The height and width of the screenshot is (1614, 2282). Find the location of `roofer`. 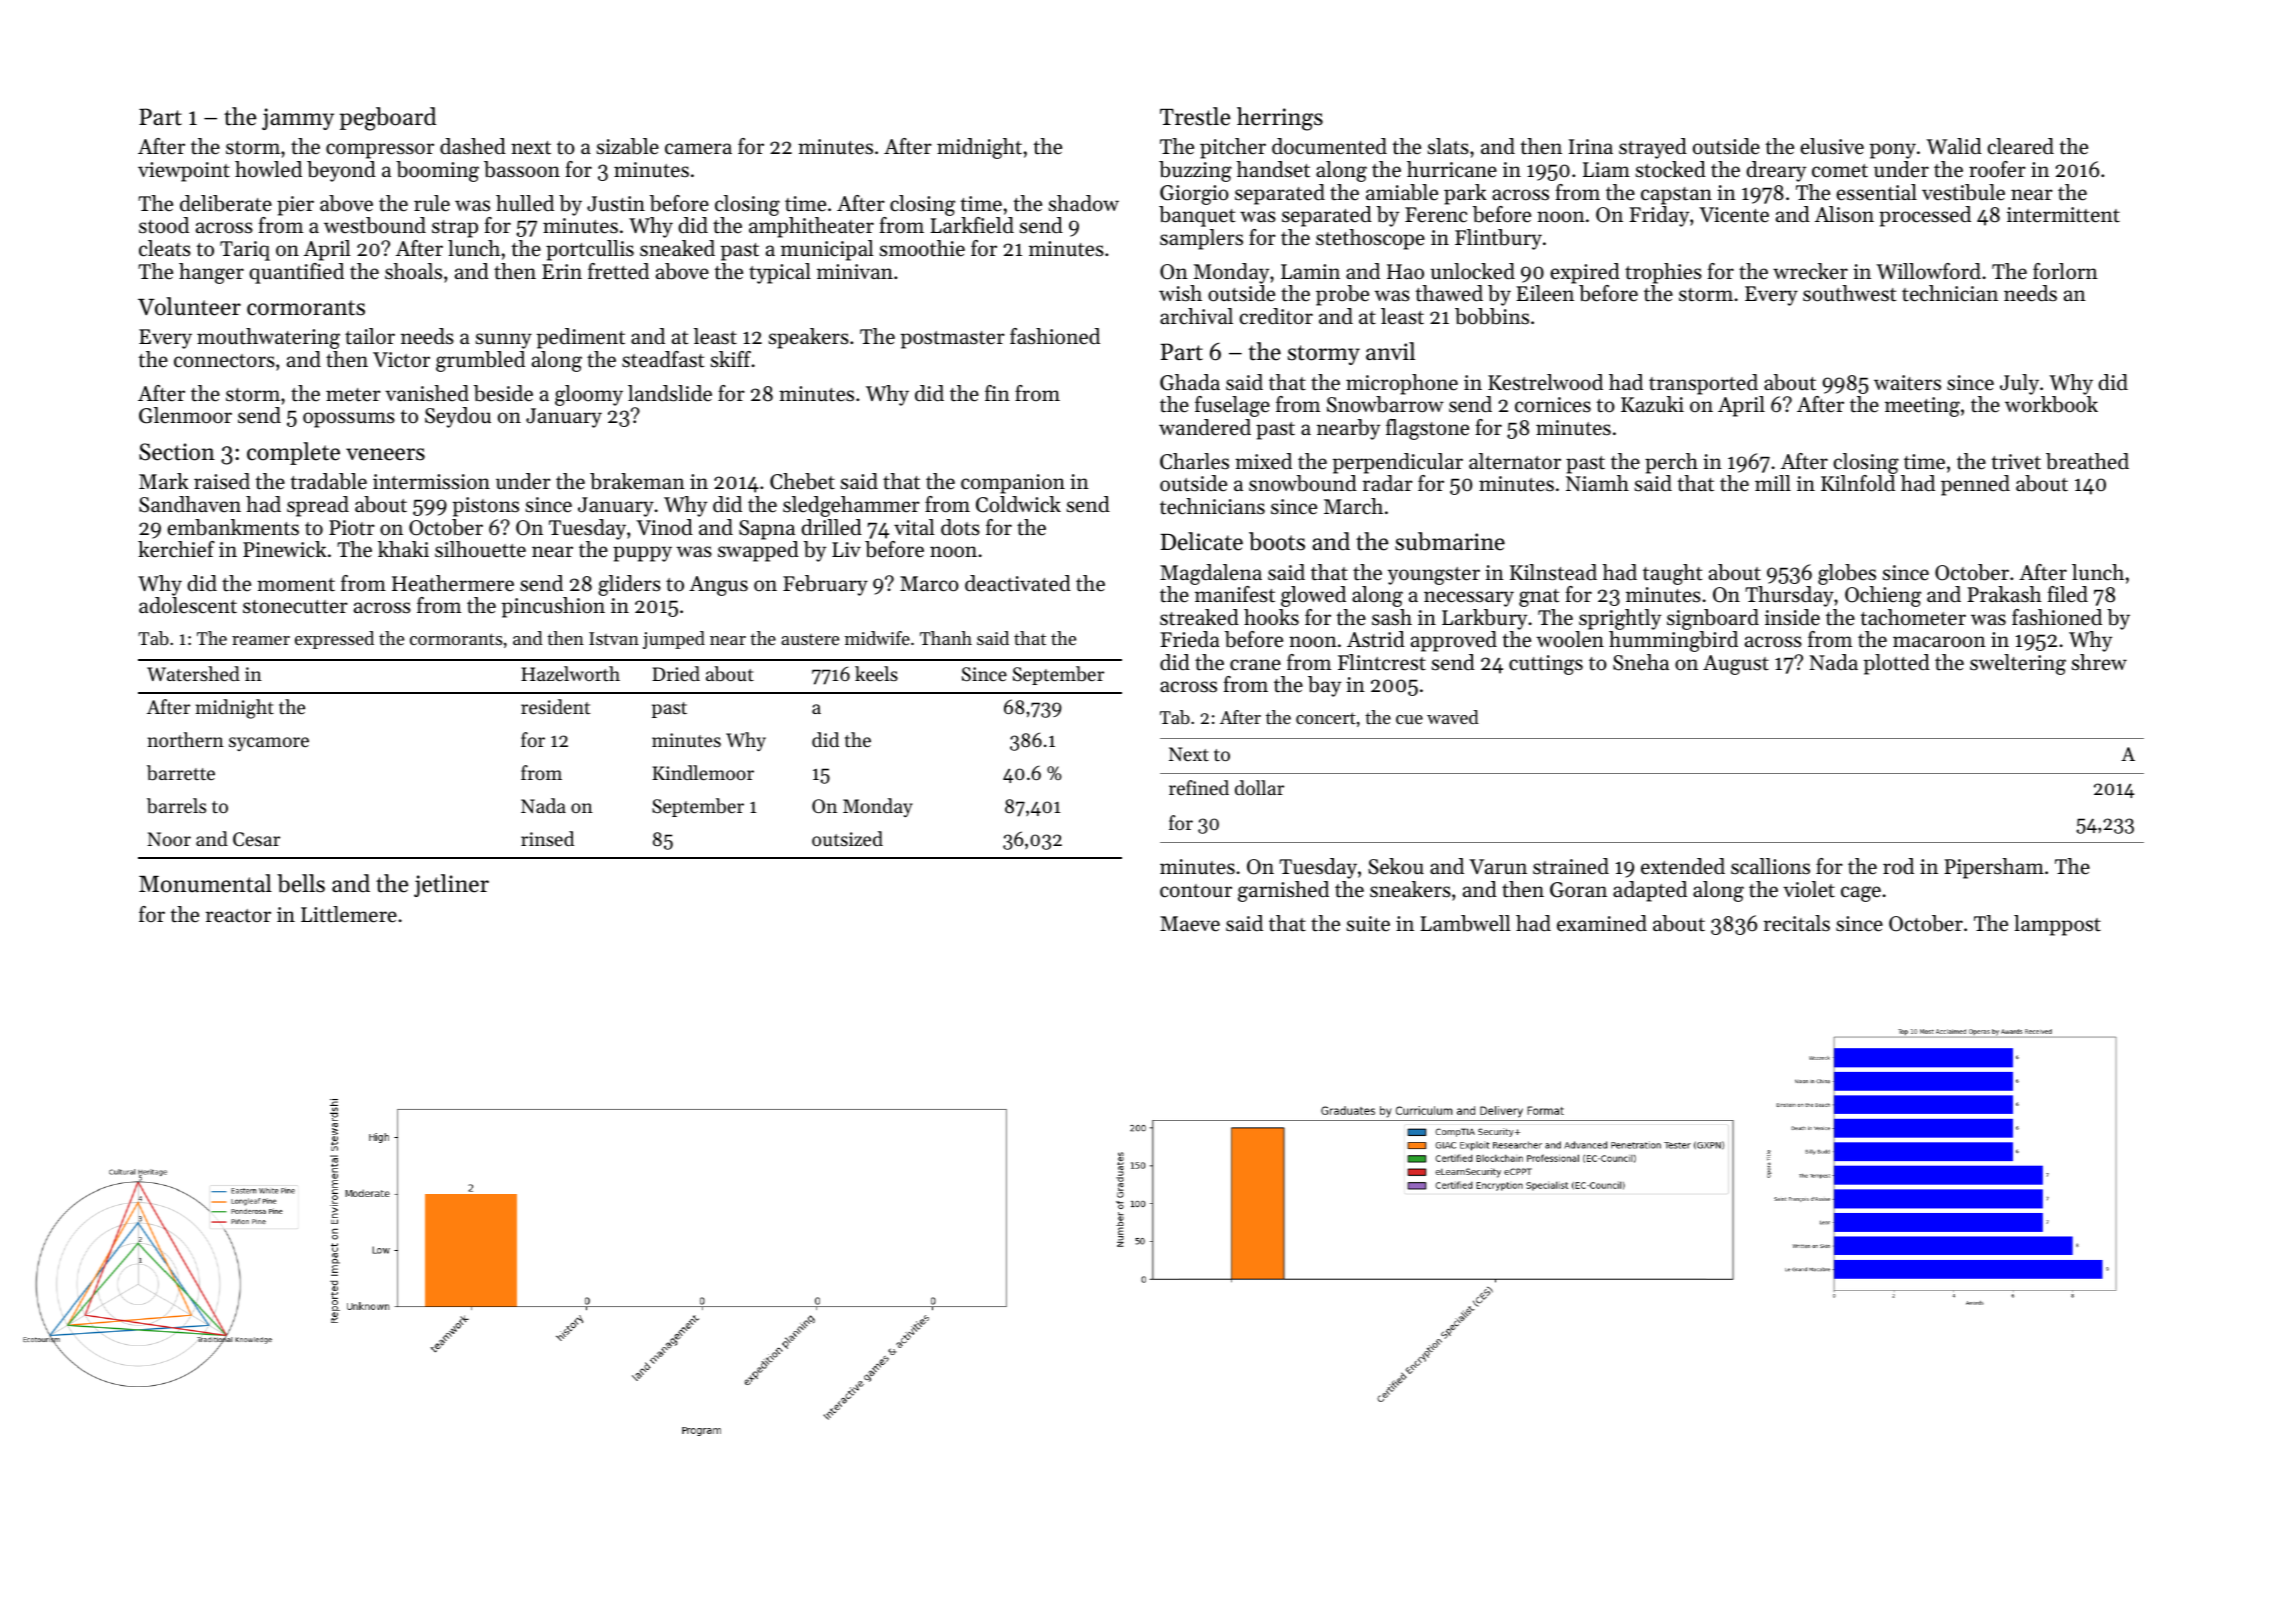

roofer is located at coordinates (1997, 169).
